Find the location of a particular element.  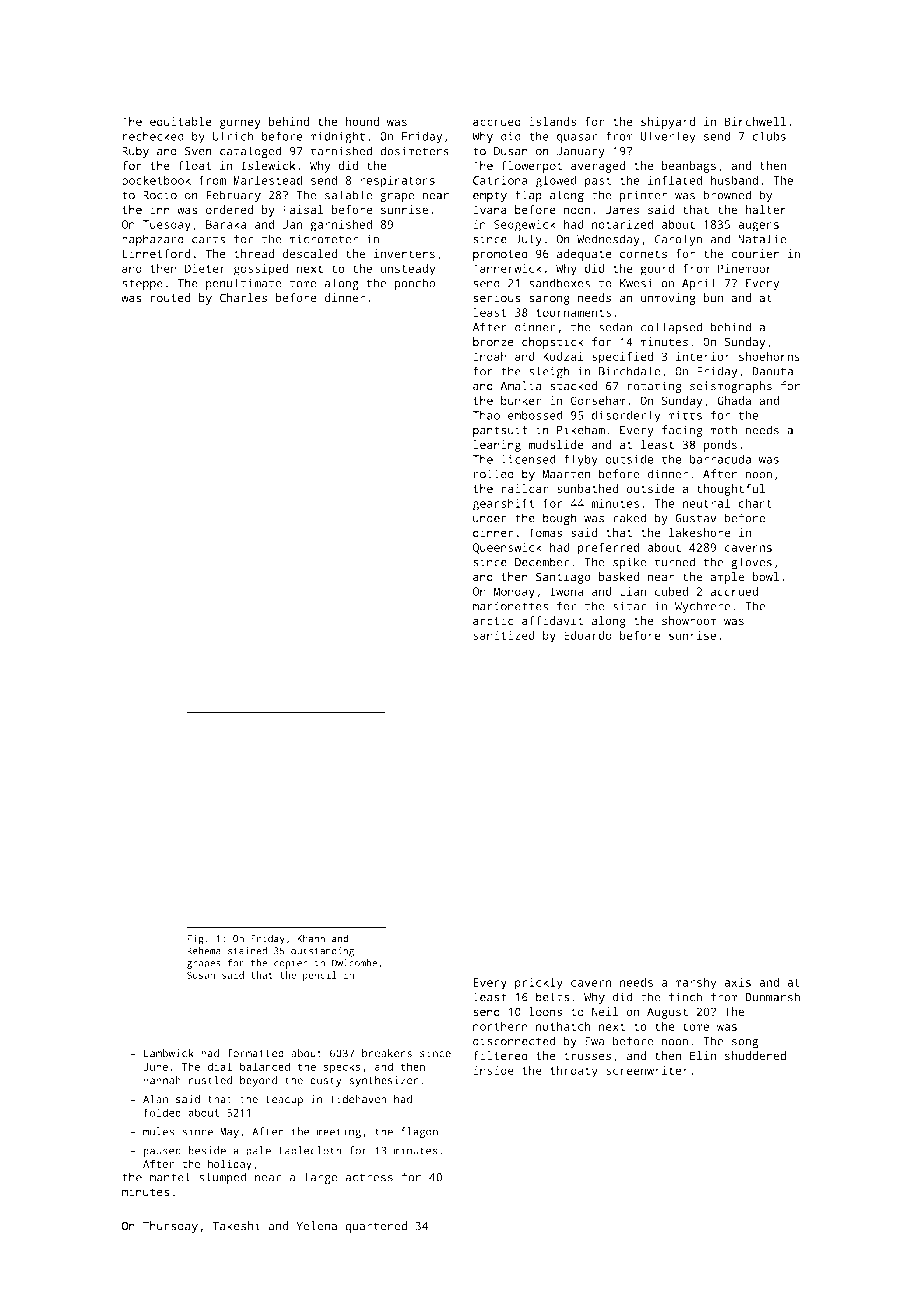

June is located at coordinates (155, 1067).
